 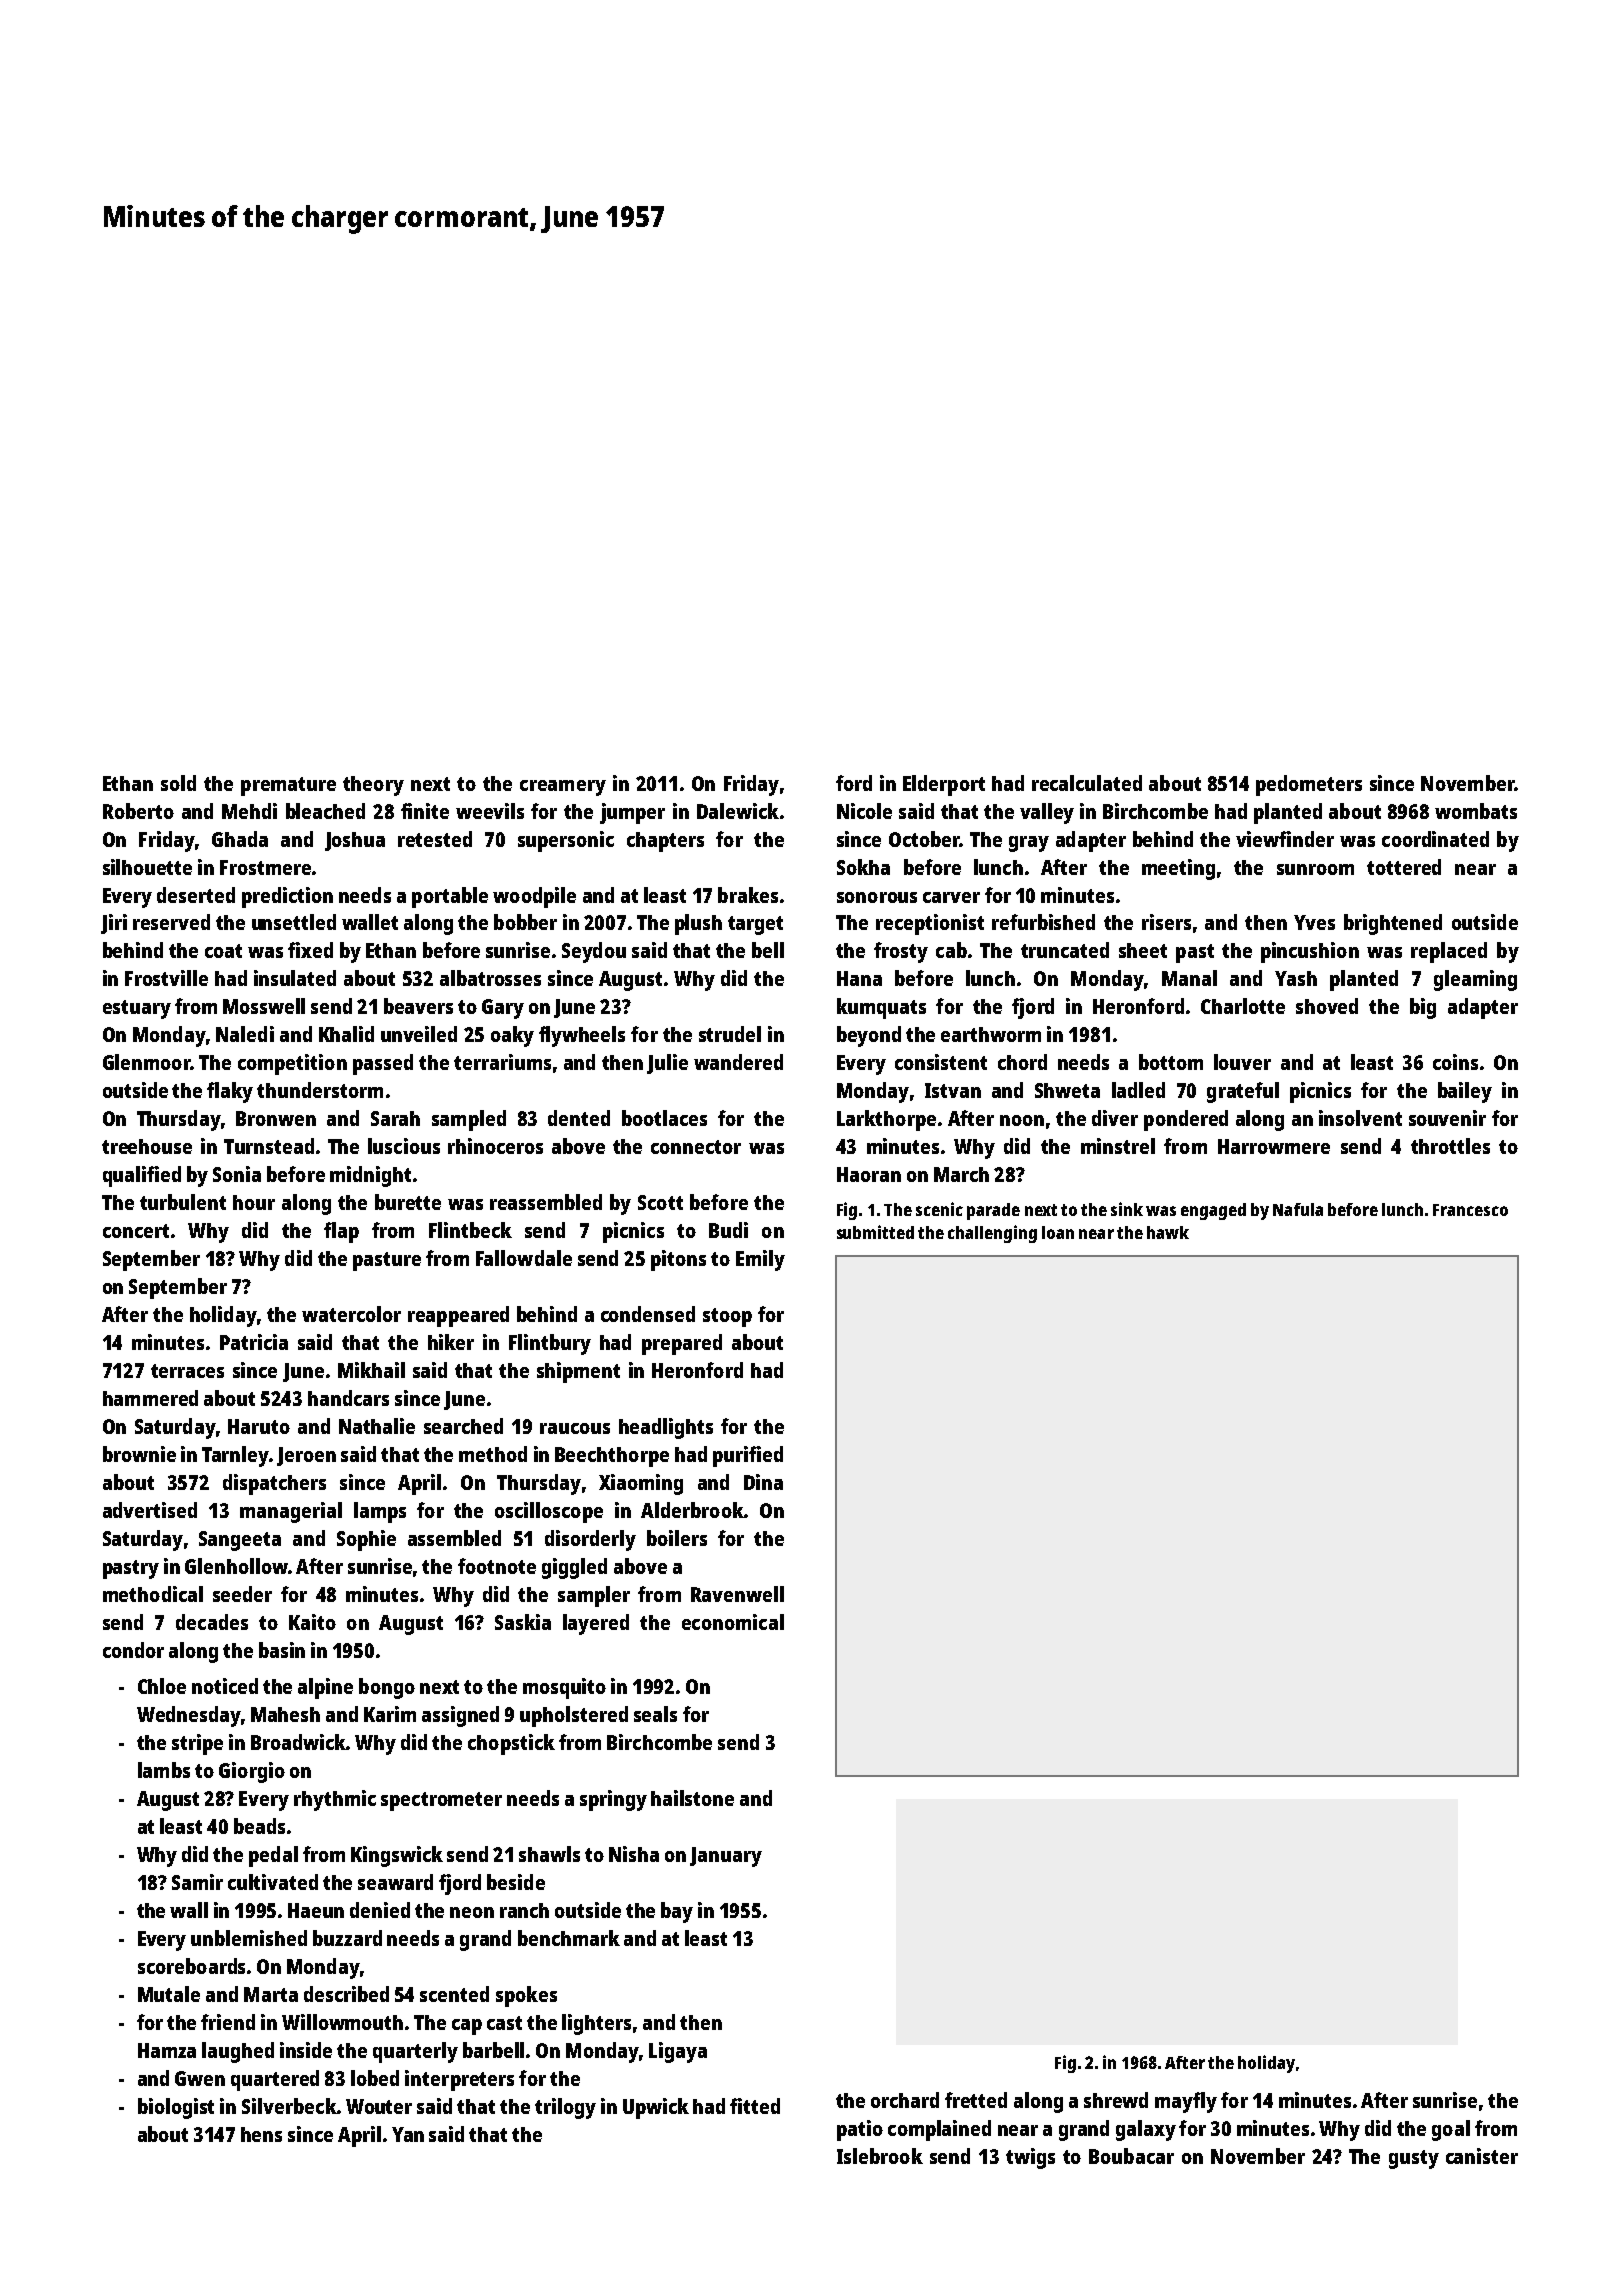 What do you see at coordinates (880, 2156) in the document?
I see `Islebrook` at bounding box center [880, 2156].
